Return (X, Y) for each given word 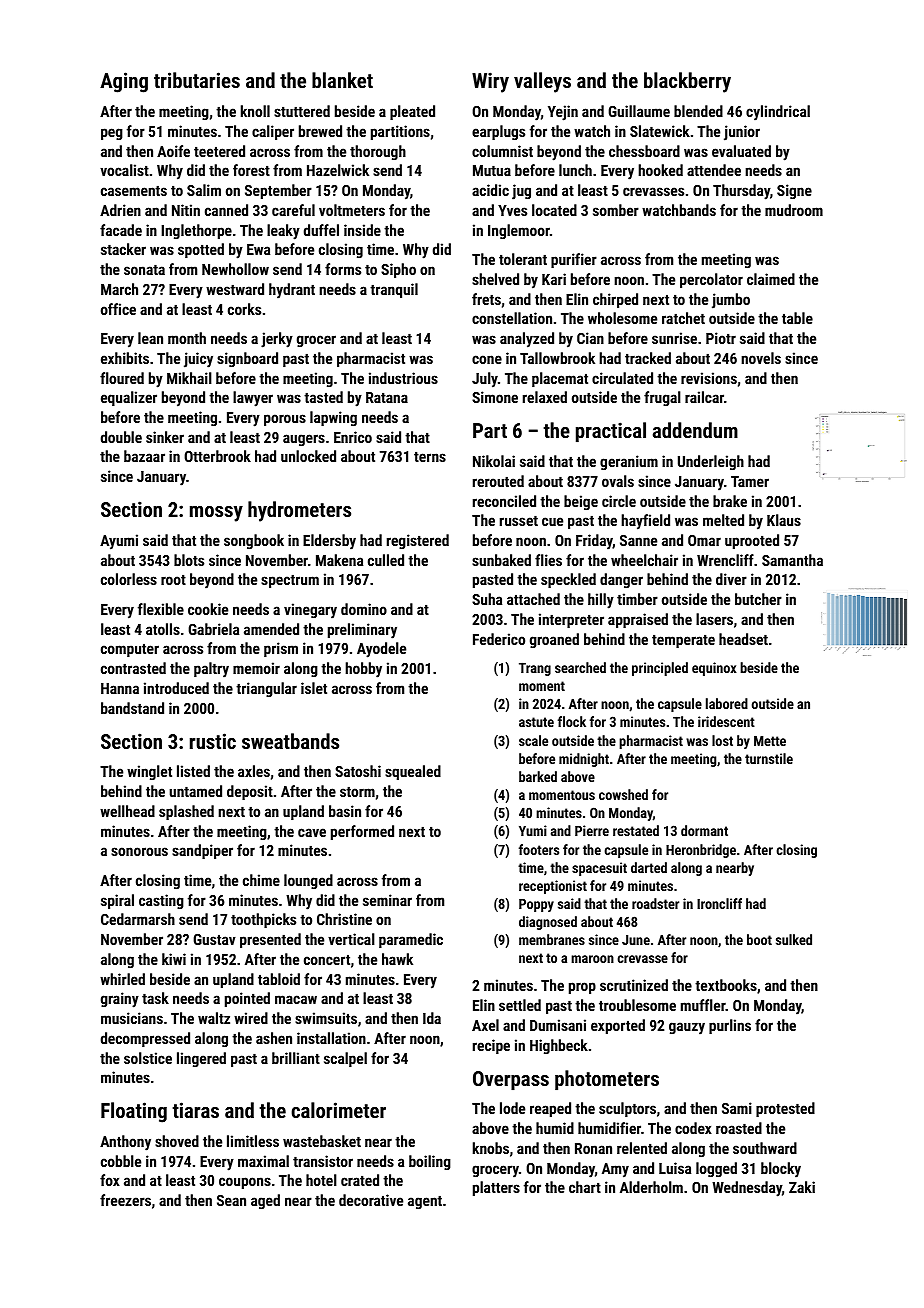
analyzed (527, 340)
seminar (387, 900)
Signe (794, 191)
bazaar (144, 456)
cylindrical (778, 113)
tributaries (197, 80)
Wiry (490, 82)
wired (251, 1018)
